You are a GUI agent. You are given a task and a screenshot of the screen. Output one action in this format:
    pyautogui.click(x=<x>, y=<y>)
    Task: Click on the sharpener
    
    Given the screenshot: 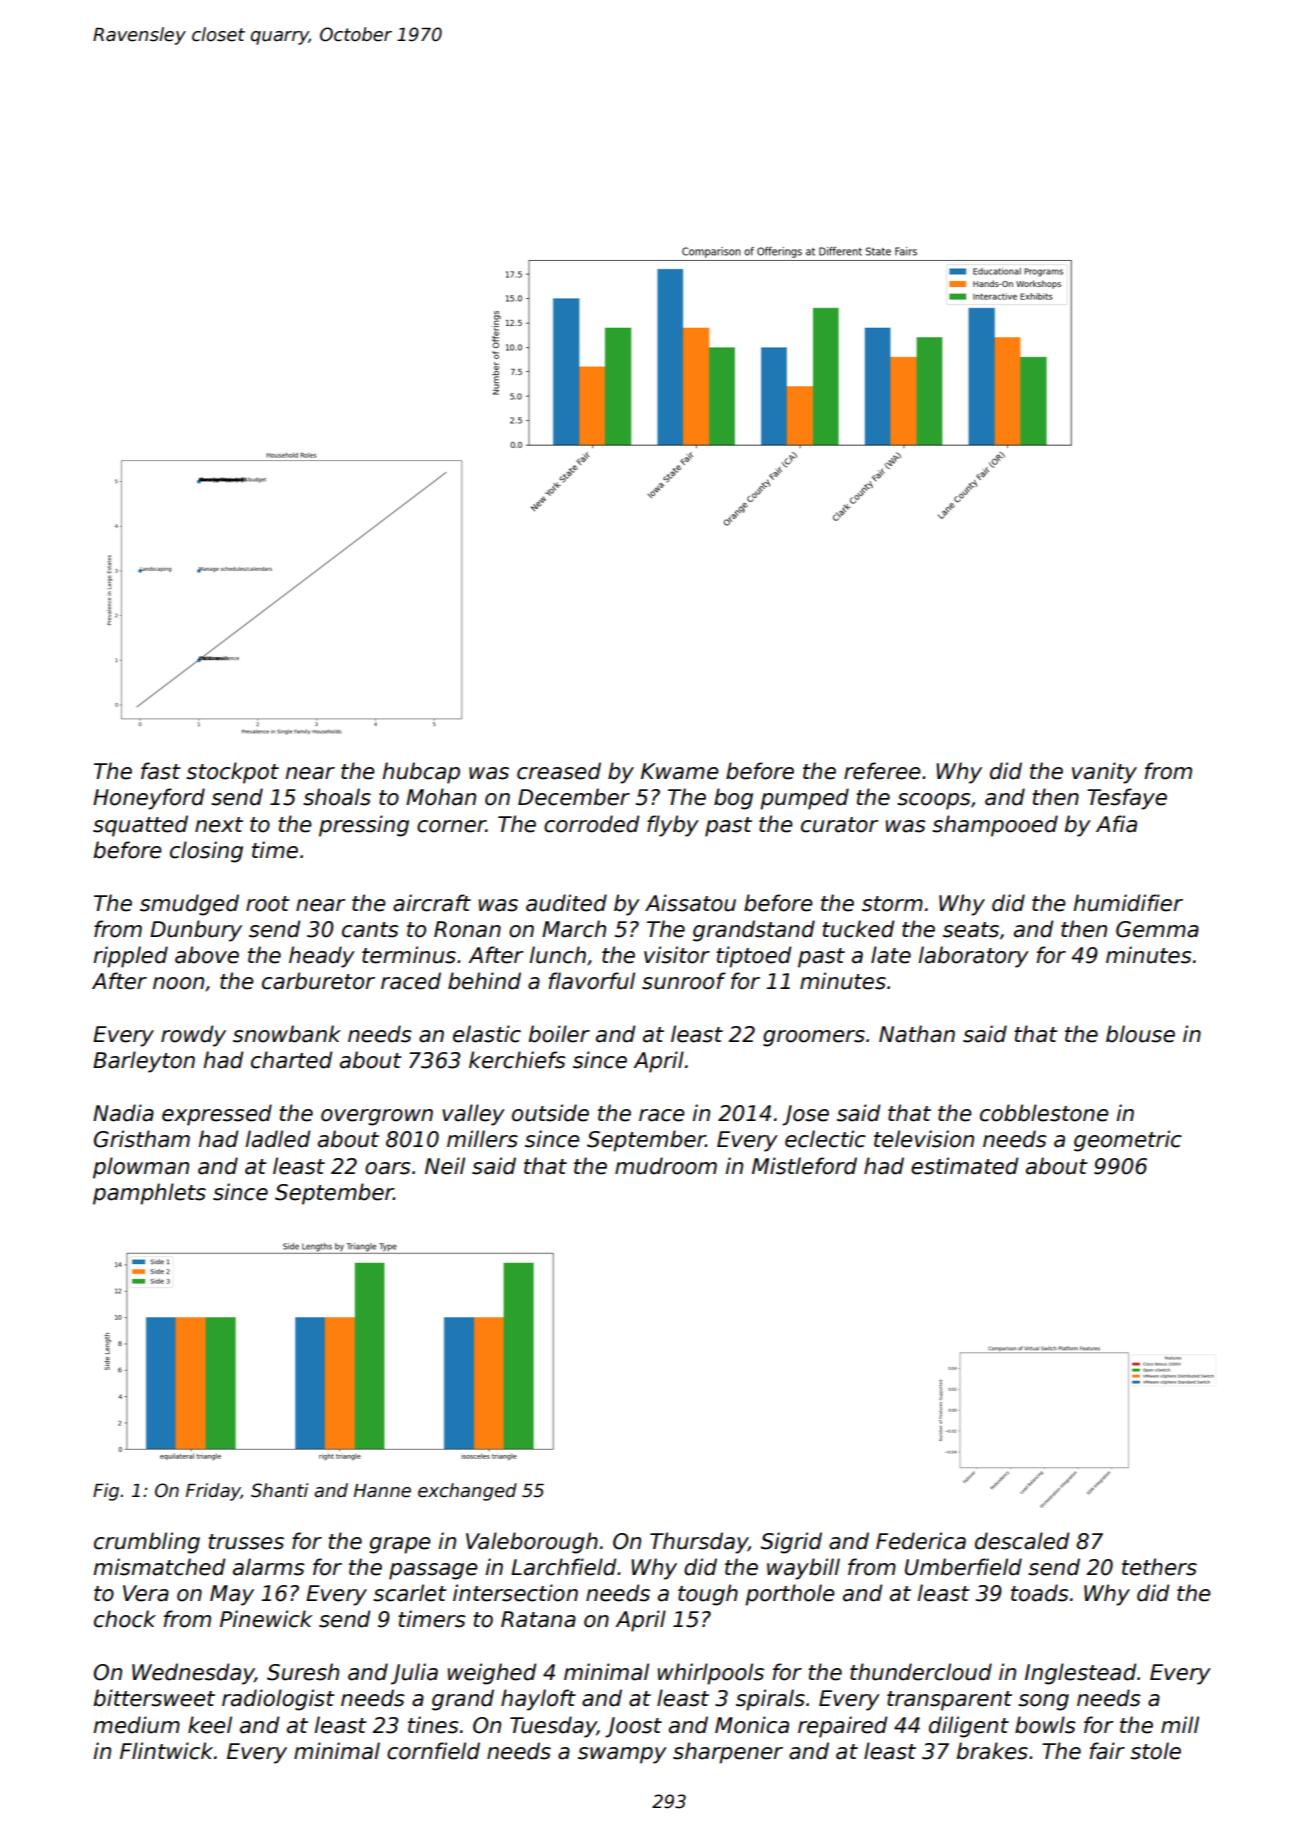 What is the action you would take?
    pyautogui.click(x=728, y=1753)
